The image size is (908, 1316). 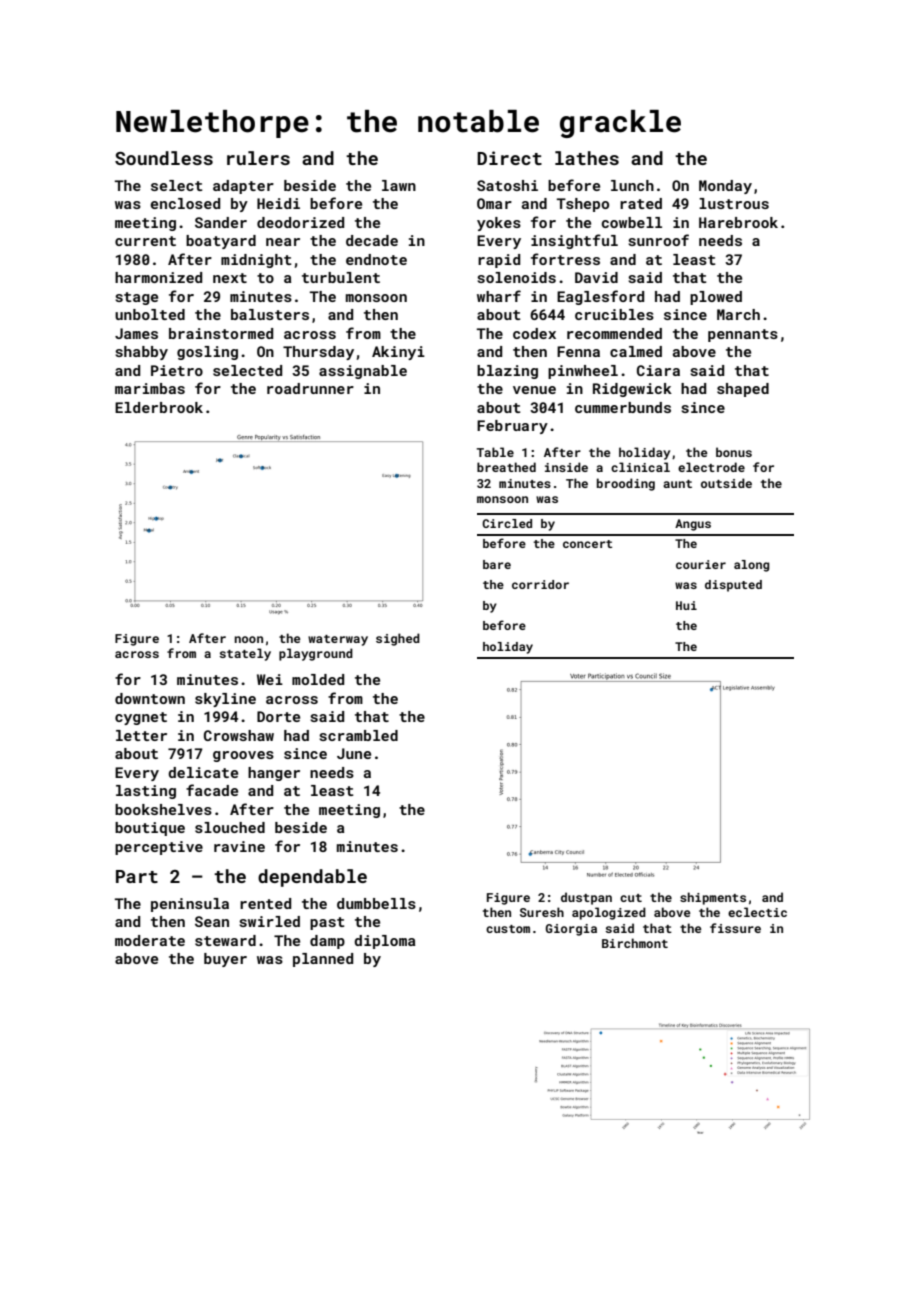 What do you see at coordinates (145, 241) in the screenshot?
I see `current` at bounding box center [145, 241].
